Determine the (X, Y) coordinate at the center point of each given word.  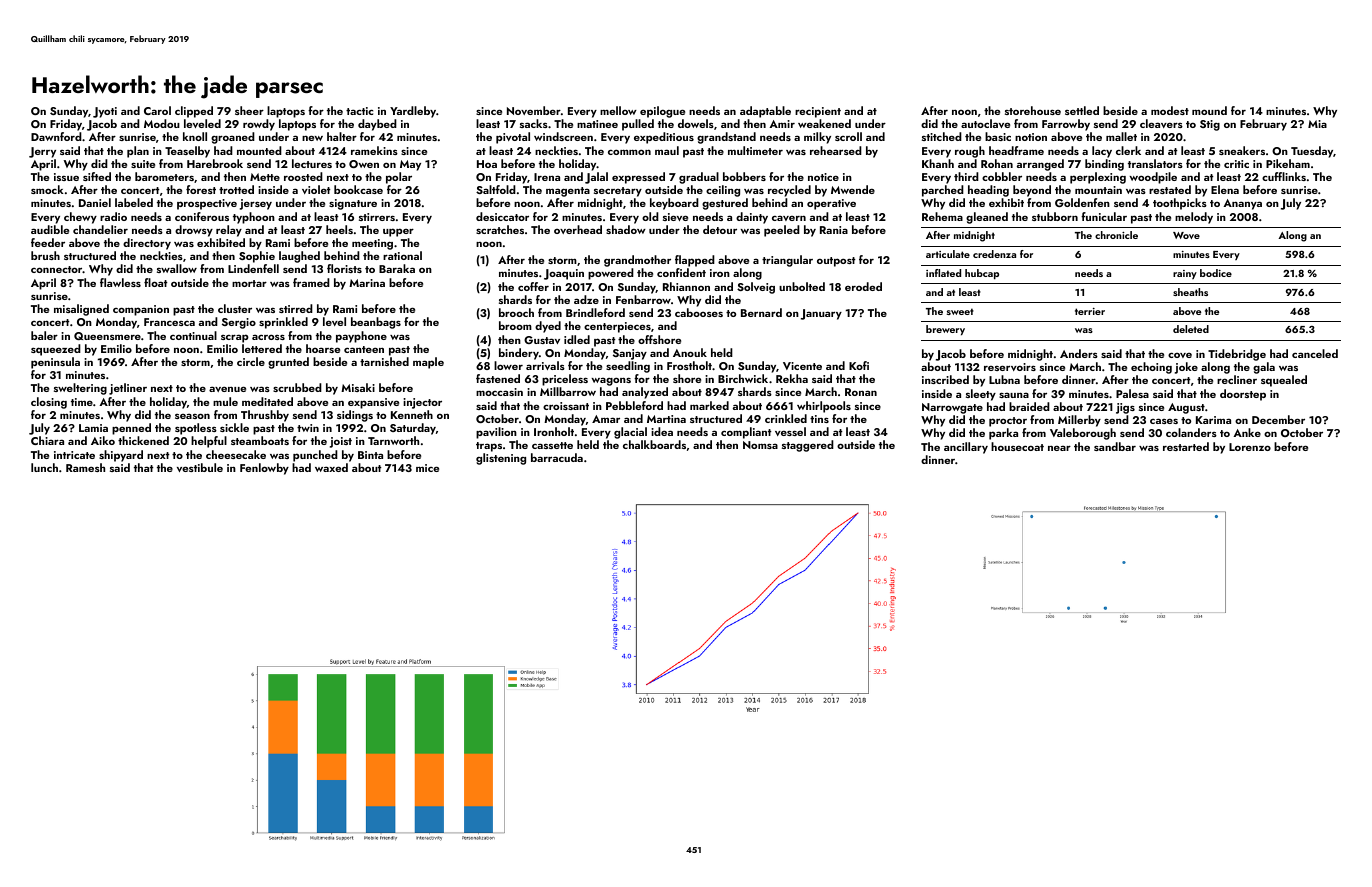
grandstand (726, 138)
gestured (725, 204)
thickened (143, 440)
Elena (1225, 189)
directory (147, 244)
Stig (1210, 125)
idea (662, 431)
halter (342, 136)
